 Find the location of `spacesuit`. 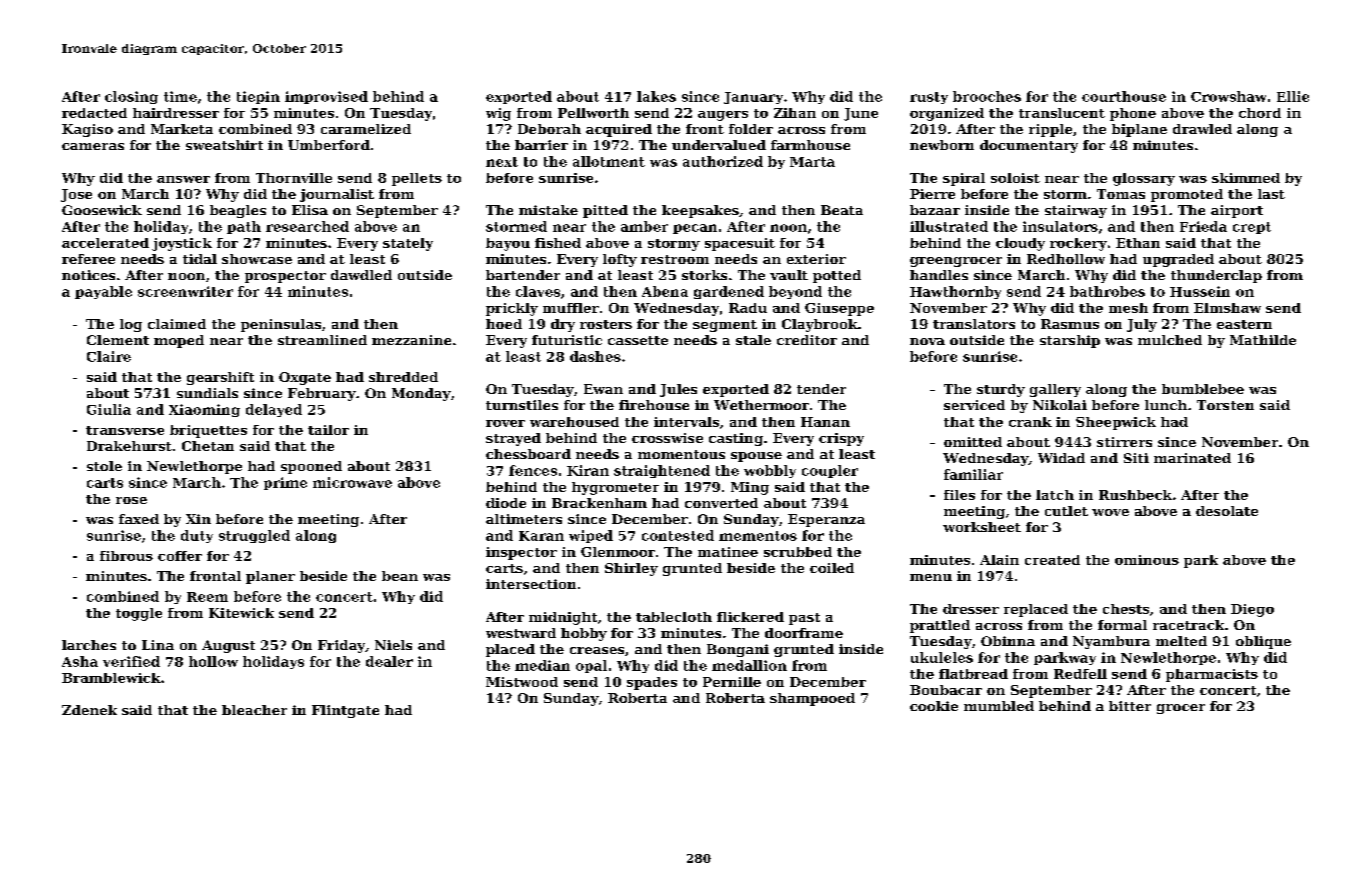

spacesuit is located at coordinates (740, 244).
